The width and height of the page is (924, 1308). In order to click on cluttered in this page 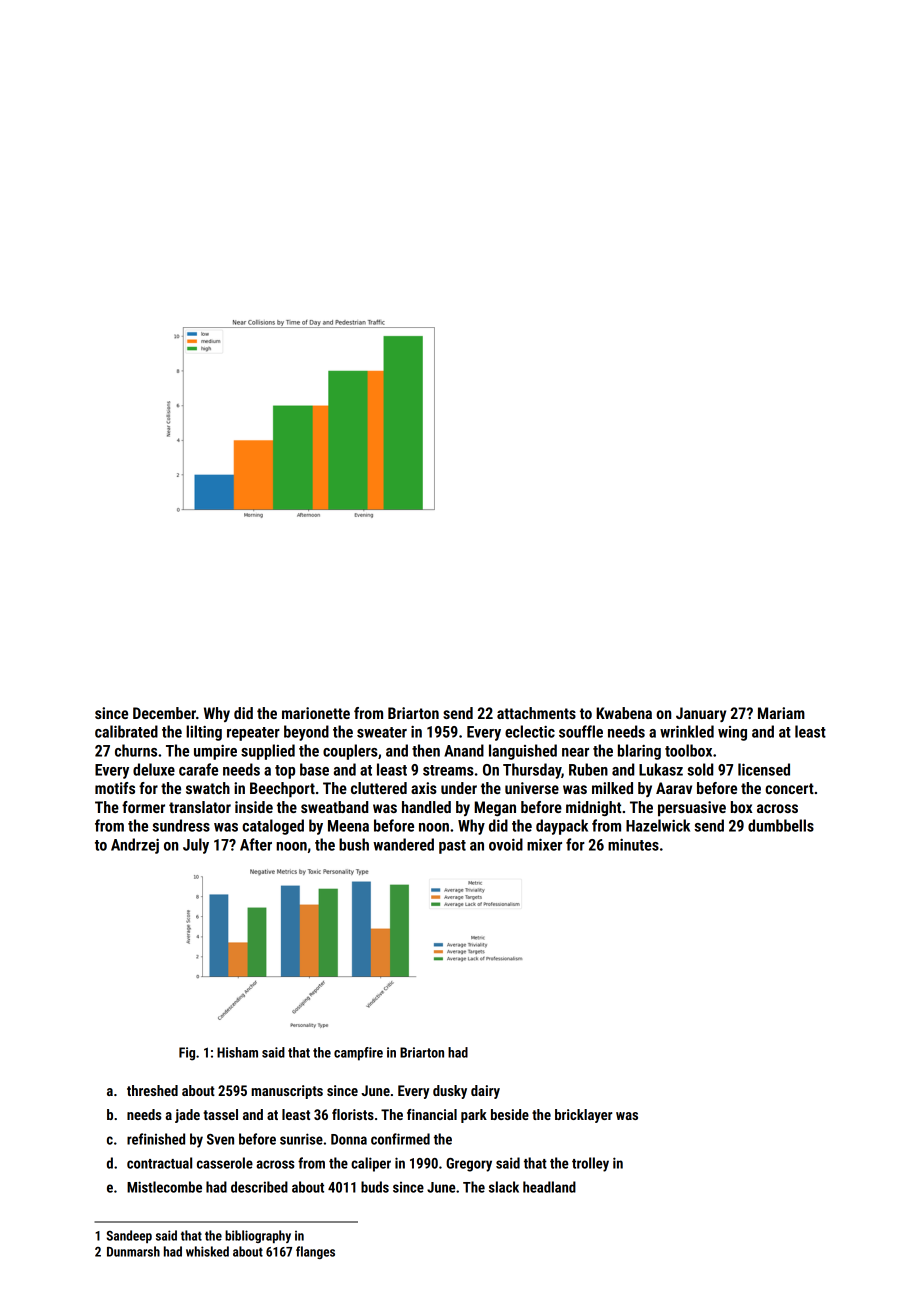, I will do `click(379, 788)`.
